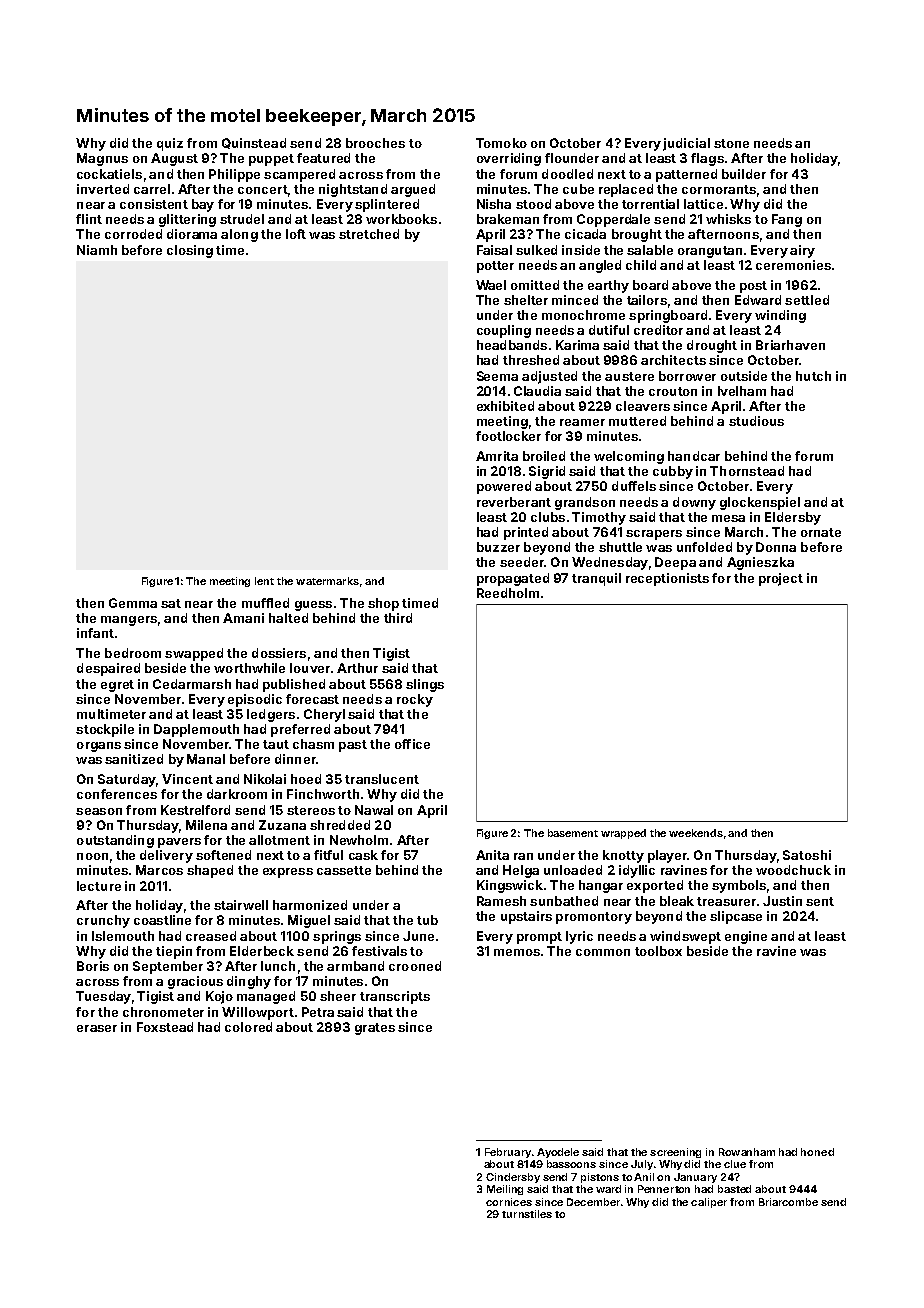 Image resolution: width=924 pixels, height=1308 pixels. I want to click on Reedholm, so click(508, 593).
